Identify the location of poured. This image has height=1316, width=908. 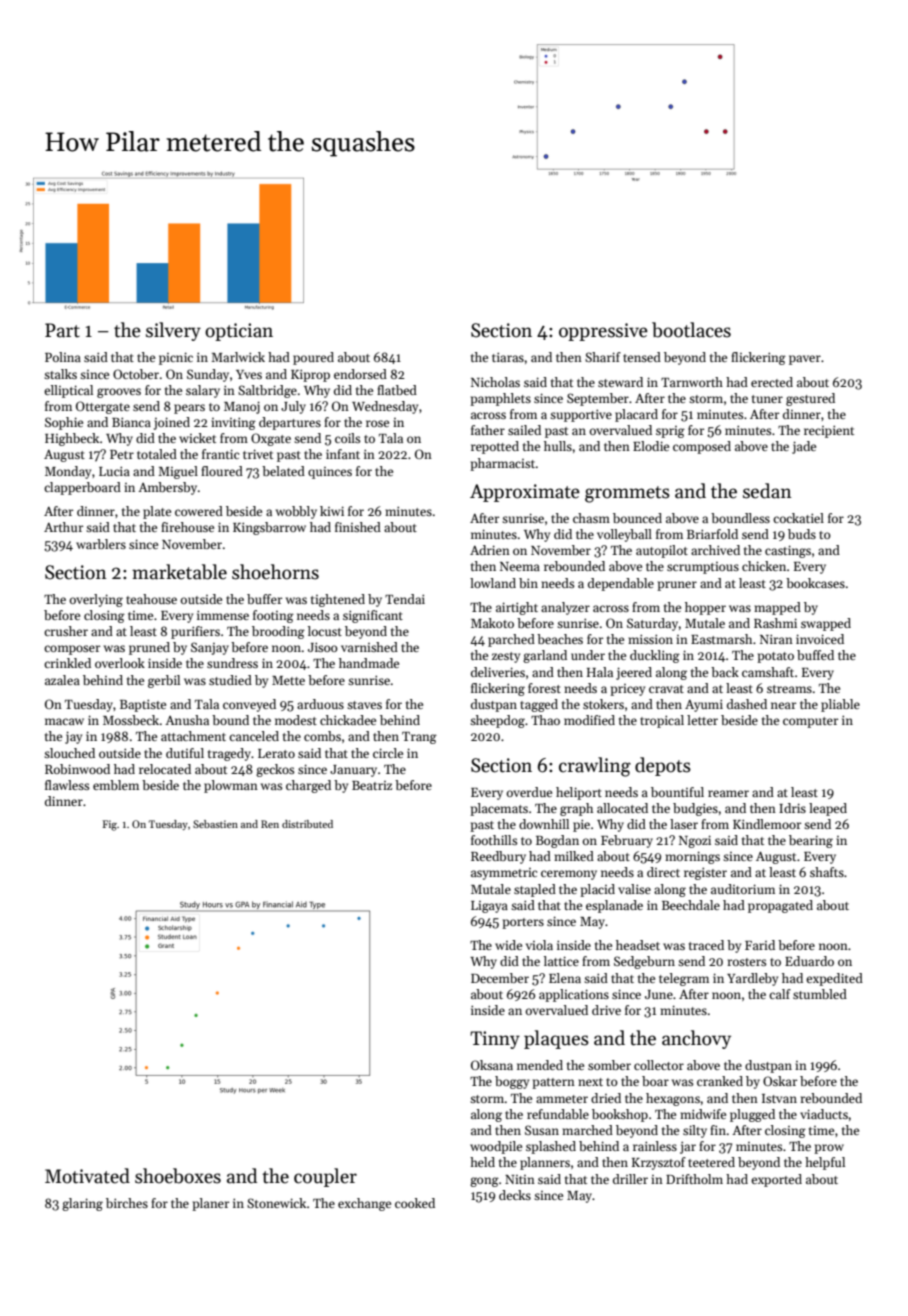
(313, 358).
